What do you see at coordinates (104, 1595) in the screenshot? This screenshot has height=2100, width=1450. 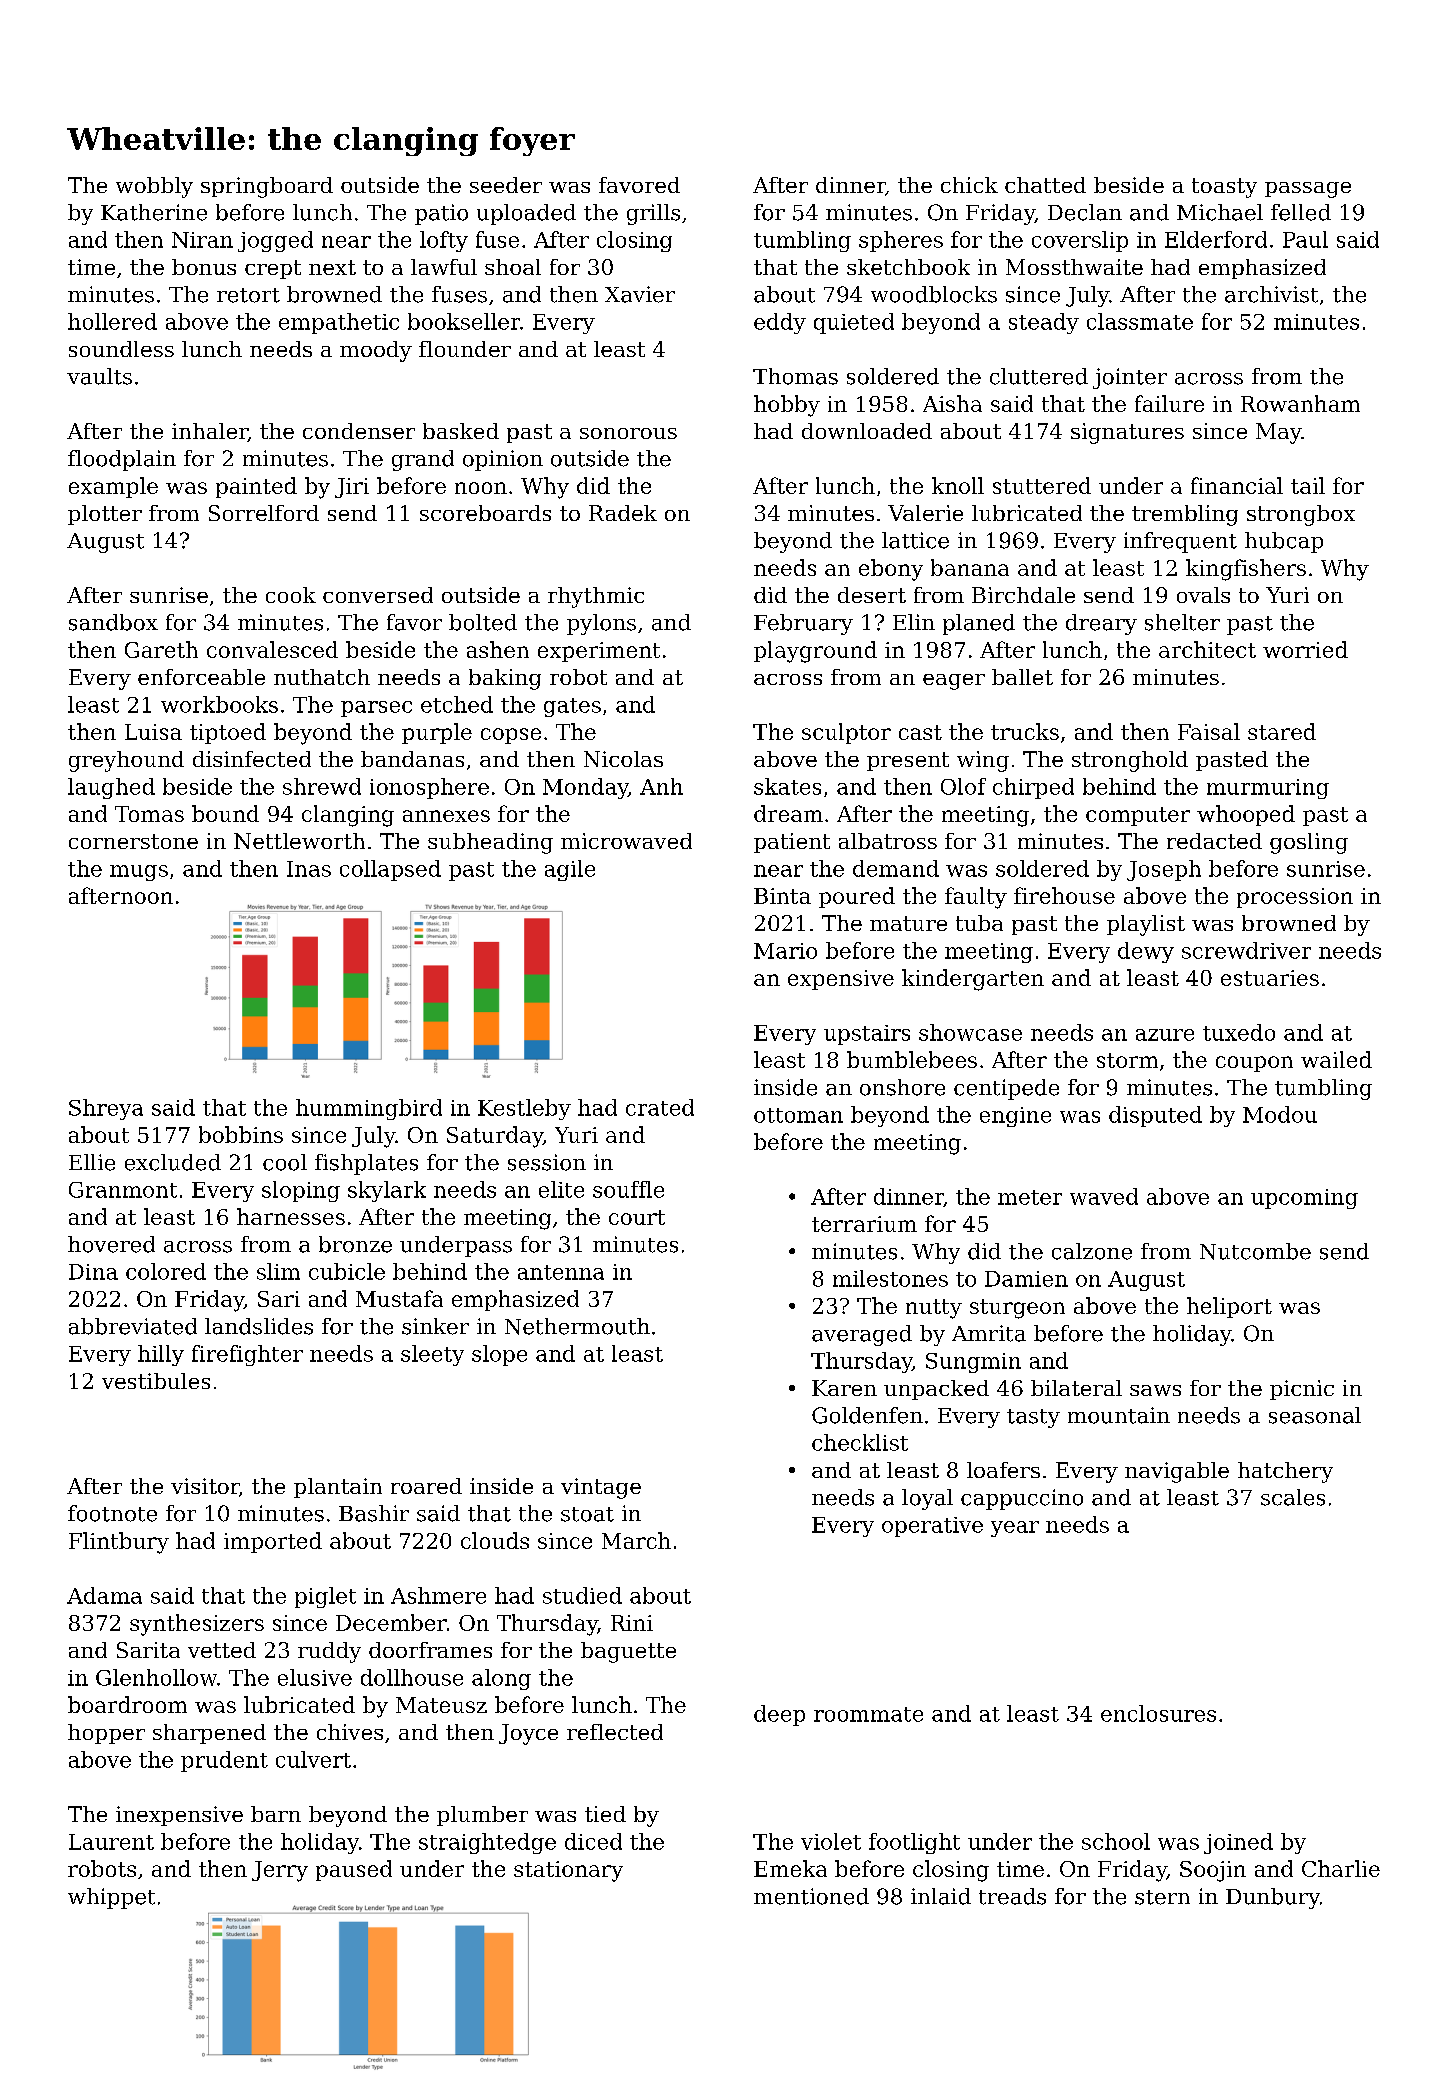 I see `Adama` at bounding box center [104, 1595].
